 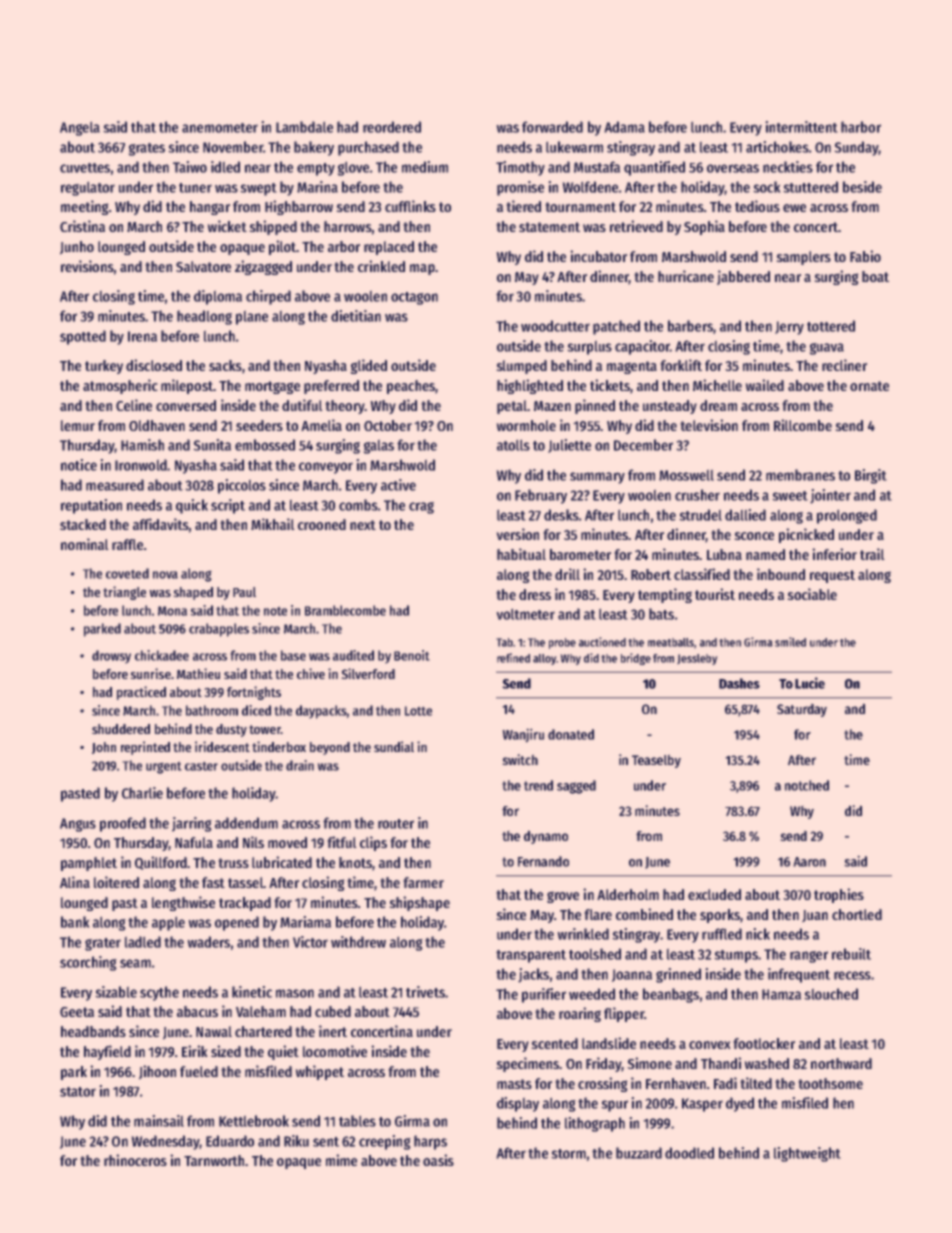 What do you see at coordinates (865, 256) in the screenshot?
I see `Fabio` at bounding box center [865, 256].
